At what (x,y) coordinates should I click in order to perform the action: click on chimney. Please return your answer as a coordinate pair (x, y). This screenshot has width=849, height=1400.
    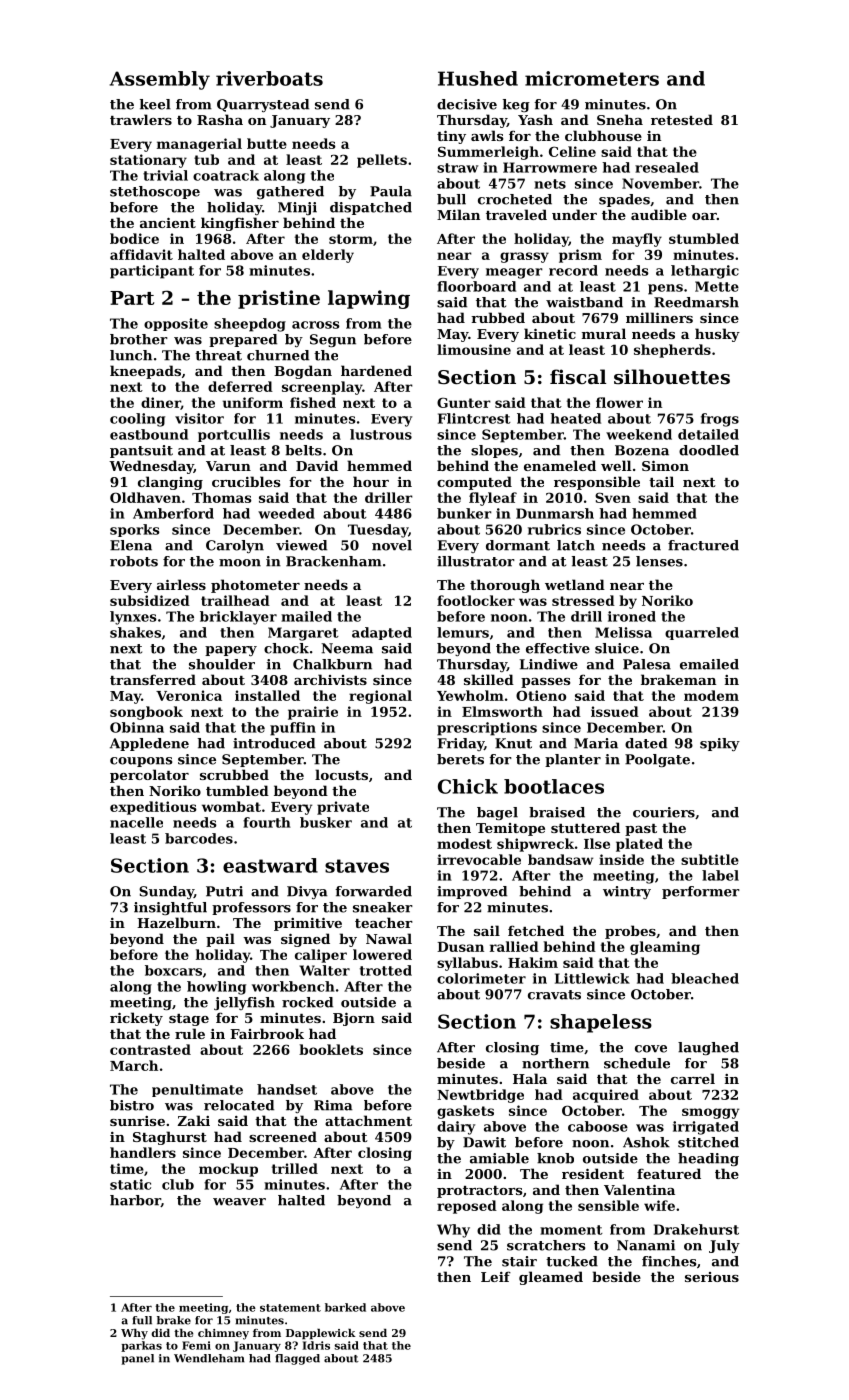
    Looking at the image, I should click on (223, 1334).
